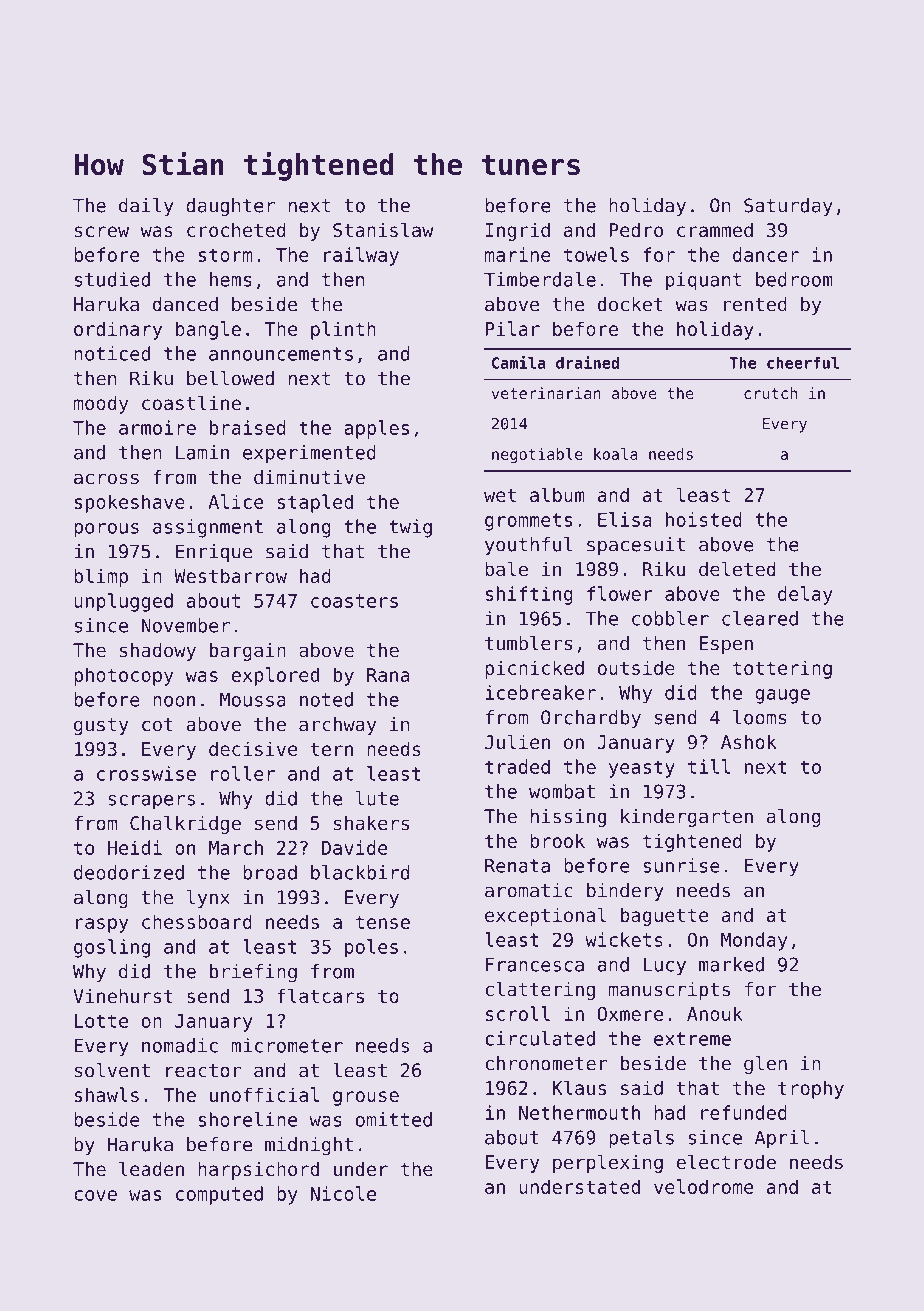 Image resolution: width=924 pixels, height=1311 pixels. I want to click on clattering, so click(540, 990).
